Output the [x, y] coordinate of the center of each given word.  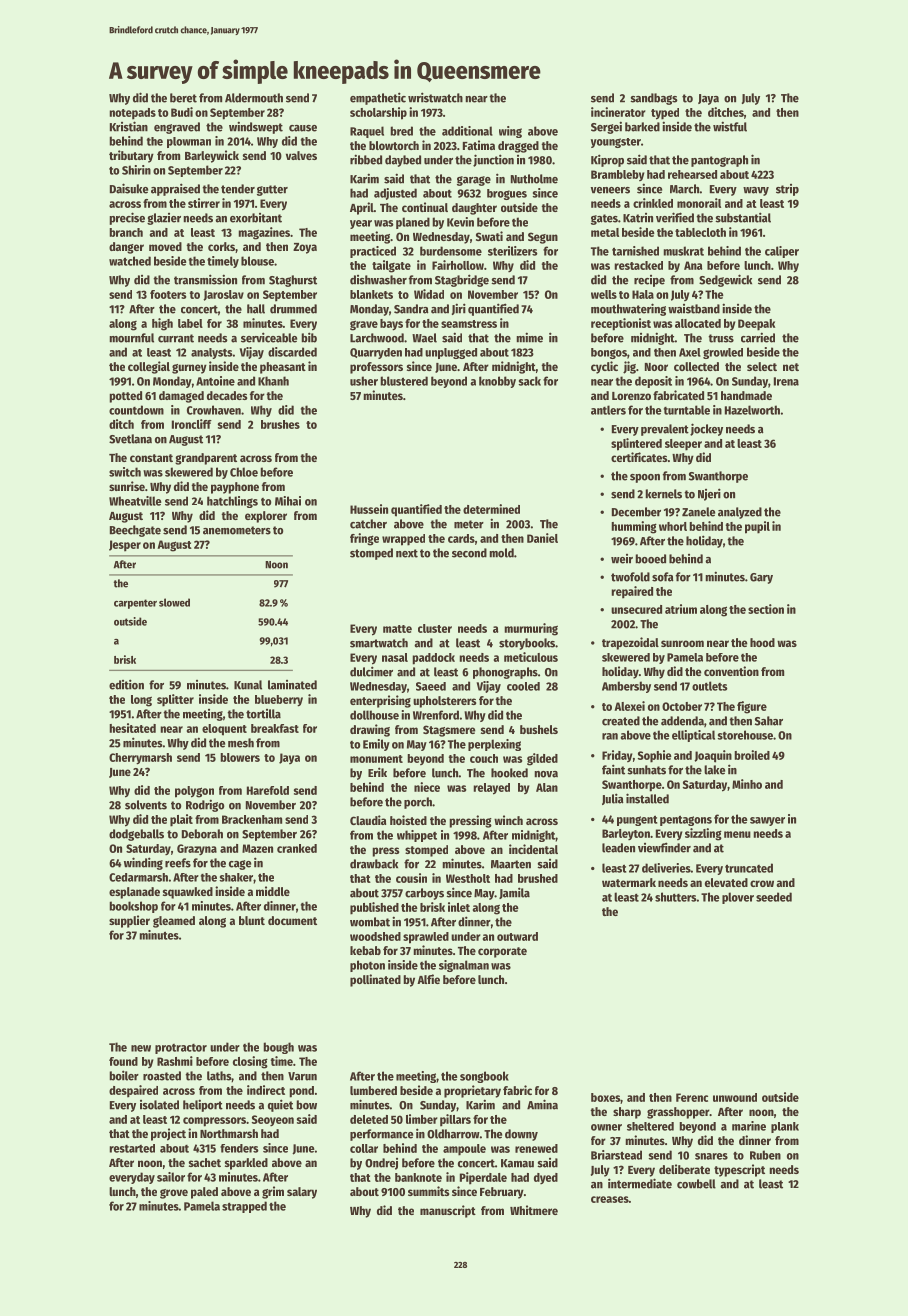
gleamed [174, 922]
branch [126, 232]
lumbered [373, 1090]
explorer [266, 517]
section [766, 609]
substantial [743, 217]
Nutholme [534, 179]
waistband [694, 309]
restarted [132, 1148]
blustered [404, 381]
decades [227, 395]
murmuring [531, 629]
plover [738, 898]
